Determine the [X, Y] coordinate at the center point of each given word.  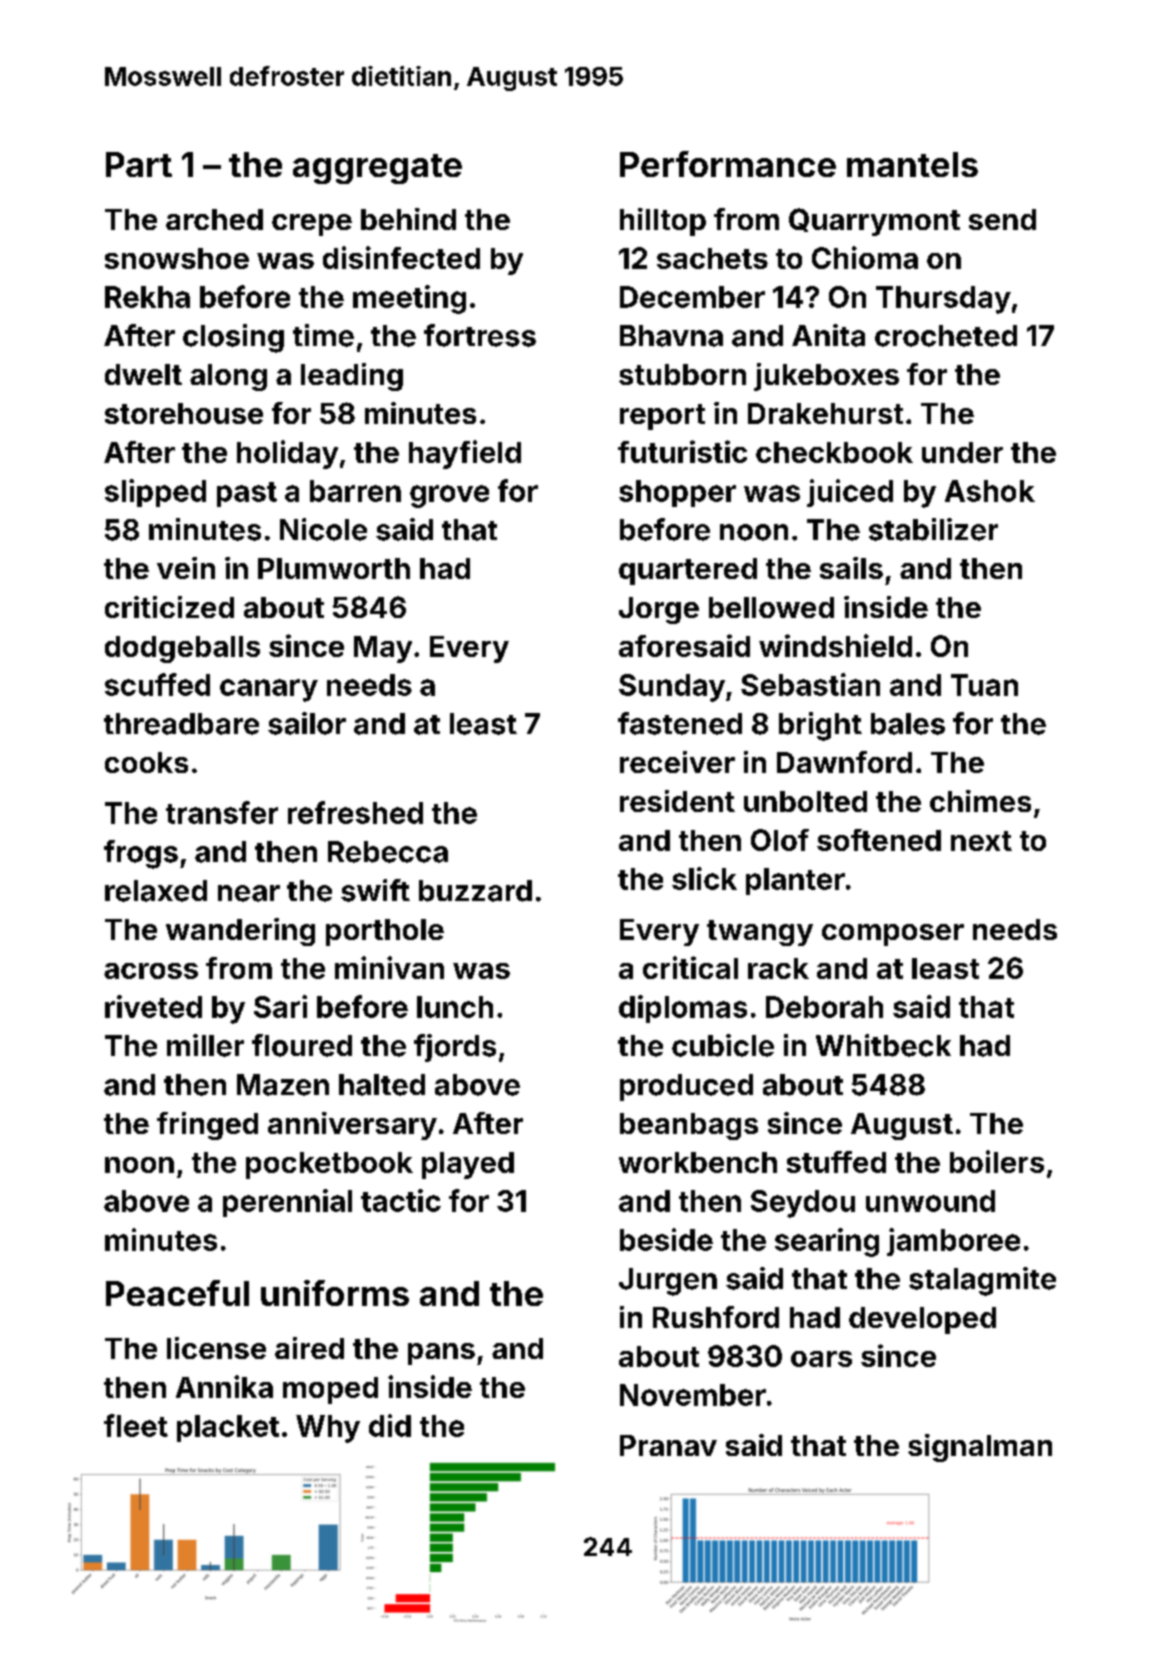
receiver [677, 762]
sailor [307, 723]
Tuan [984, 685]
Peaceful [177, 1293]
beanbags [689, 1126]
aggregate [377, 169]
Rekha [147, 297]
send [1002, 219]
